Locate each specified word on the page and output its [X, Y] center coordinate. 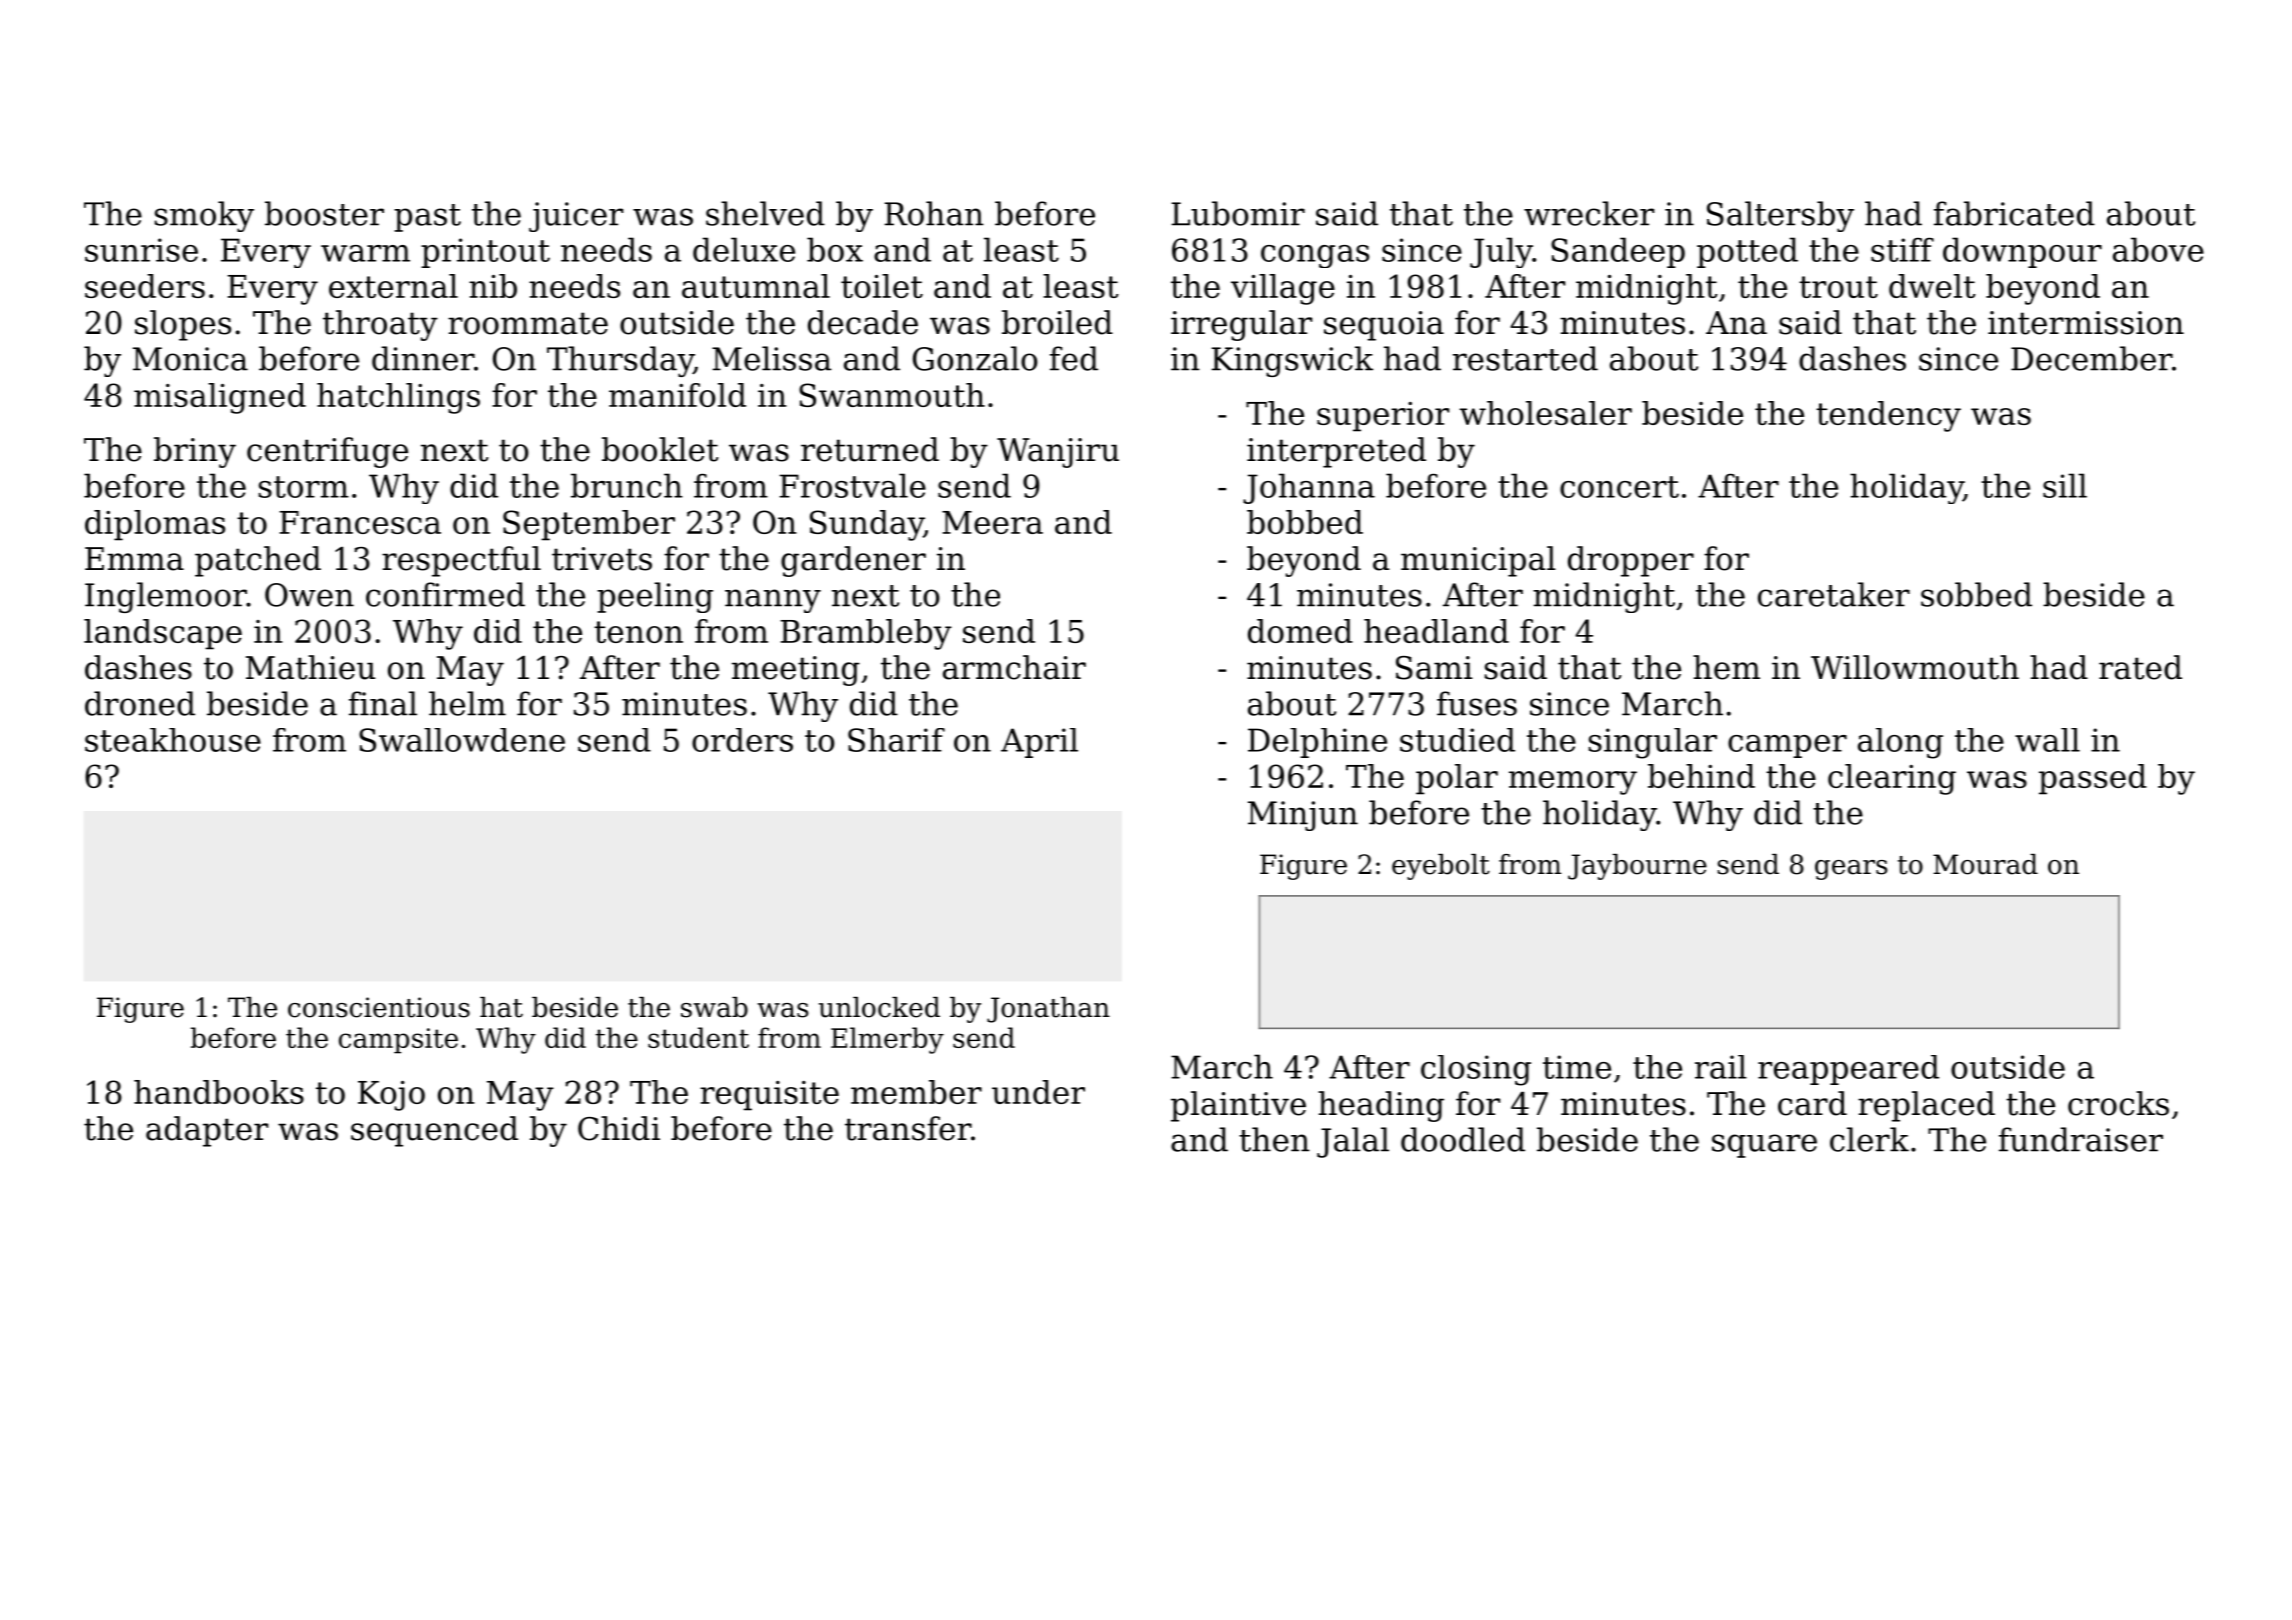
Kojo [391, 1096]
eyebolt [1441, 867]
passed [2093, 779]
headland [1436, 631]
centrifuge [327, 452]
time [1577, 1067]
